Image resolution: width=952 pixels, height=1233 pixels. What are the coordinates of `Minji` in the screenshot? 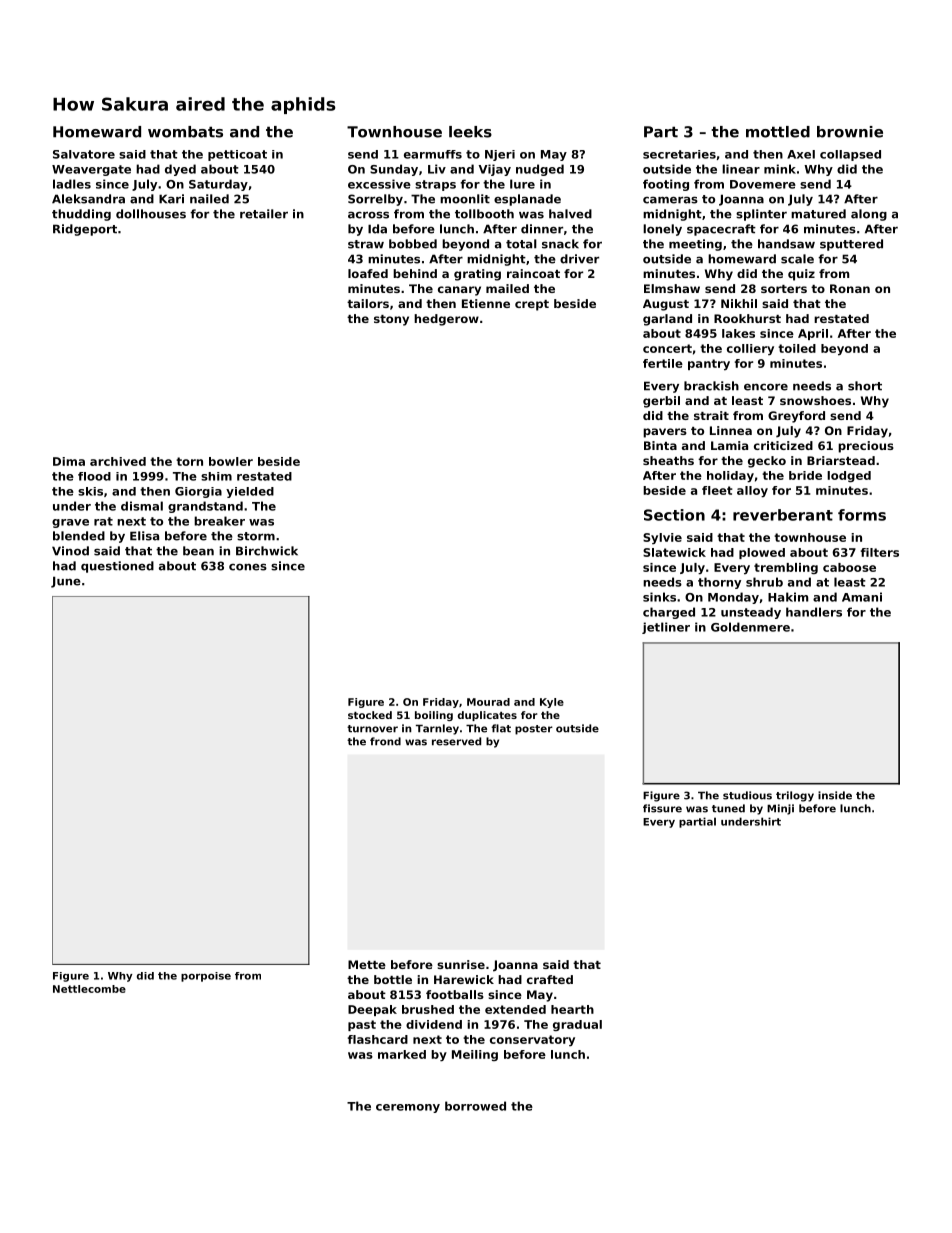 It's located at (780, 809).
